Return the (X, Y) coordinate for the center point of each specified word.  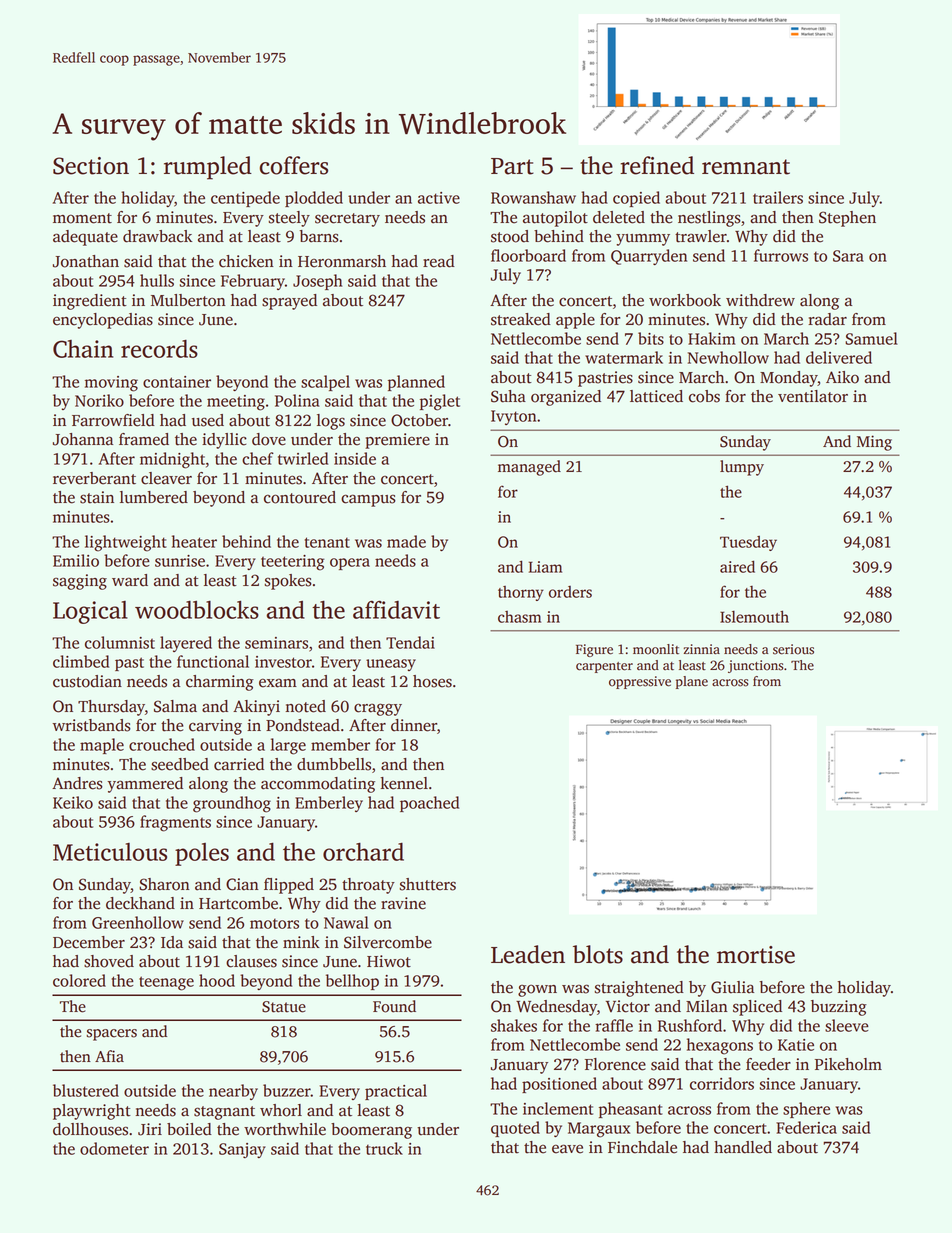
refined (657, 165)
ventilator (813, 396)
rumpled (208, 168)
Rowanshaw (533, 197)
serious (793, 649)
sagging (80, 582)
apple (575, 321)
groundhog (232, 804)
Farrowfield (113, 420)
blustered (86, 1090)
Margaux (599, 1130)
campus (368, 500)
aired (737, 566)
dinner (414, 725)
